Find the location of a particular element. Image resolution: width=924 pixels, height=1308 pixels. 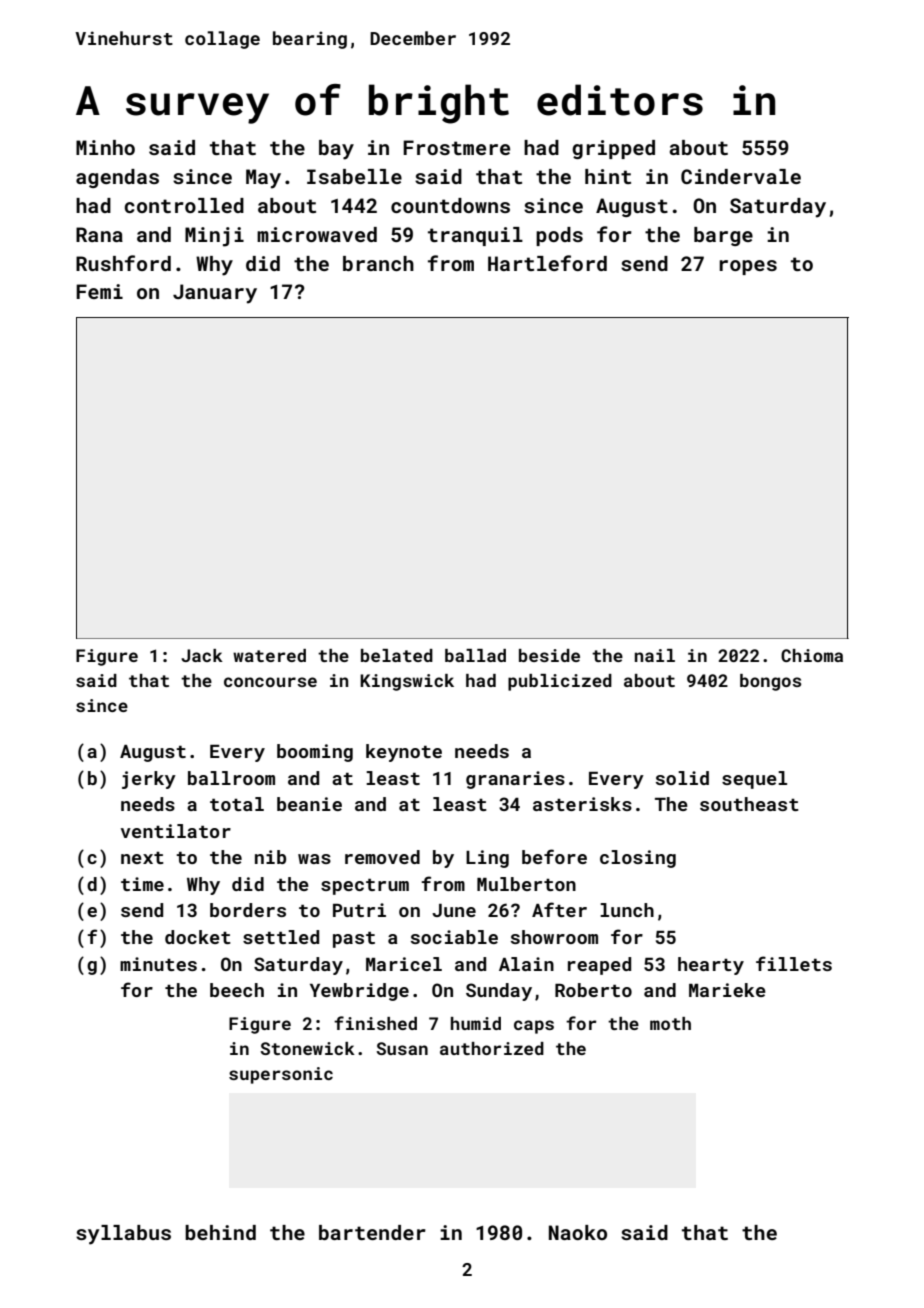

ropes is located at coordinates (748, 267).
